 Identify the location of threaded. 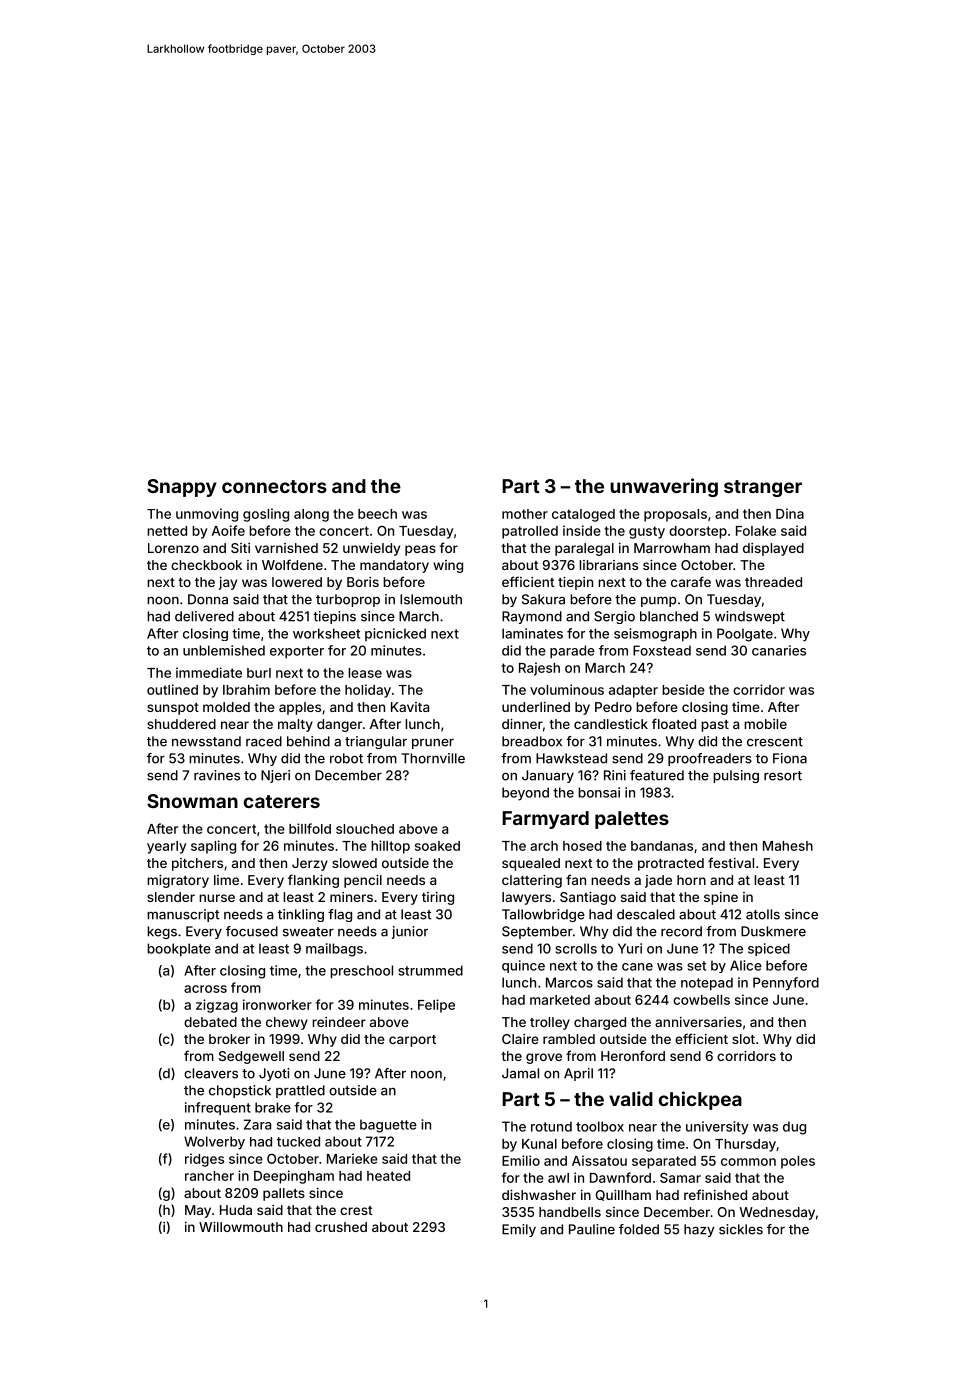
(773, 582).
